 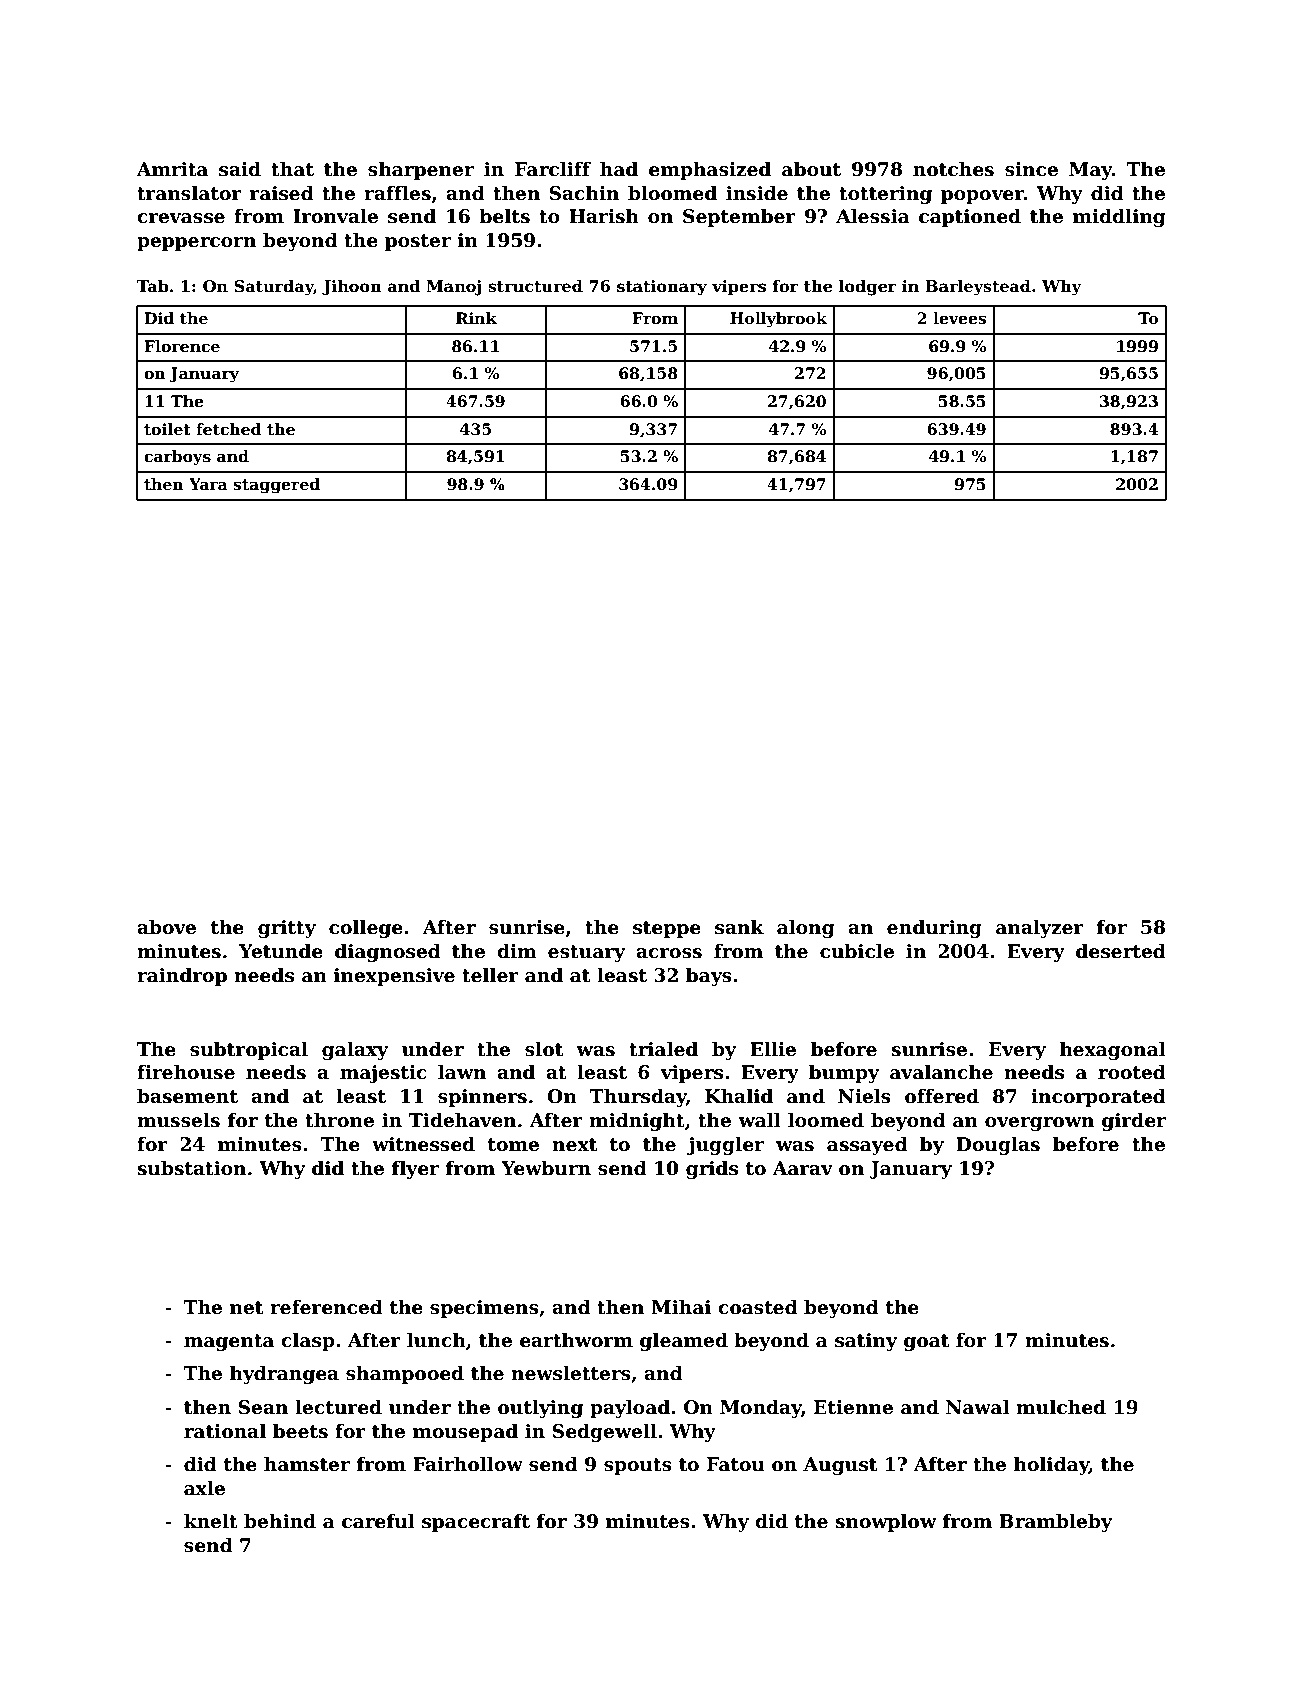 What do you see at coordinates (758, 1307) in the screenshot?
I see `coasted` at bounding box center [758, 1307].
